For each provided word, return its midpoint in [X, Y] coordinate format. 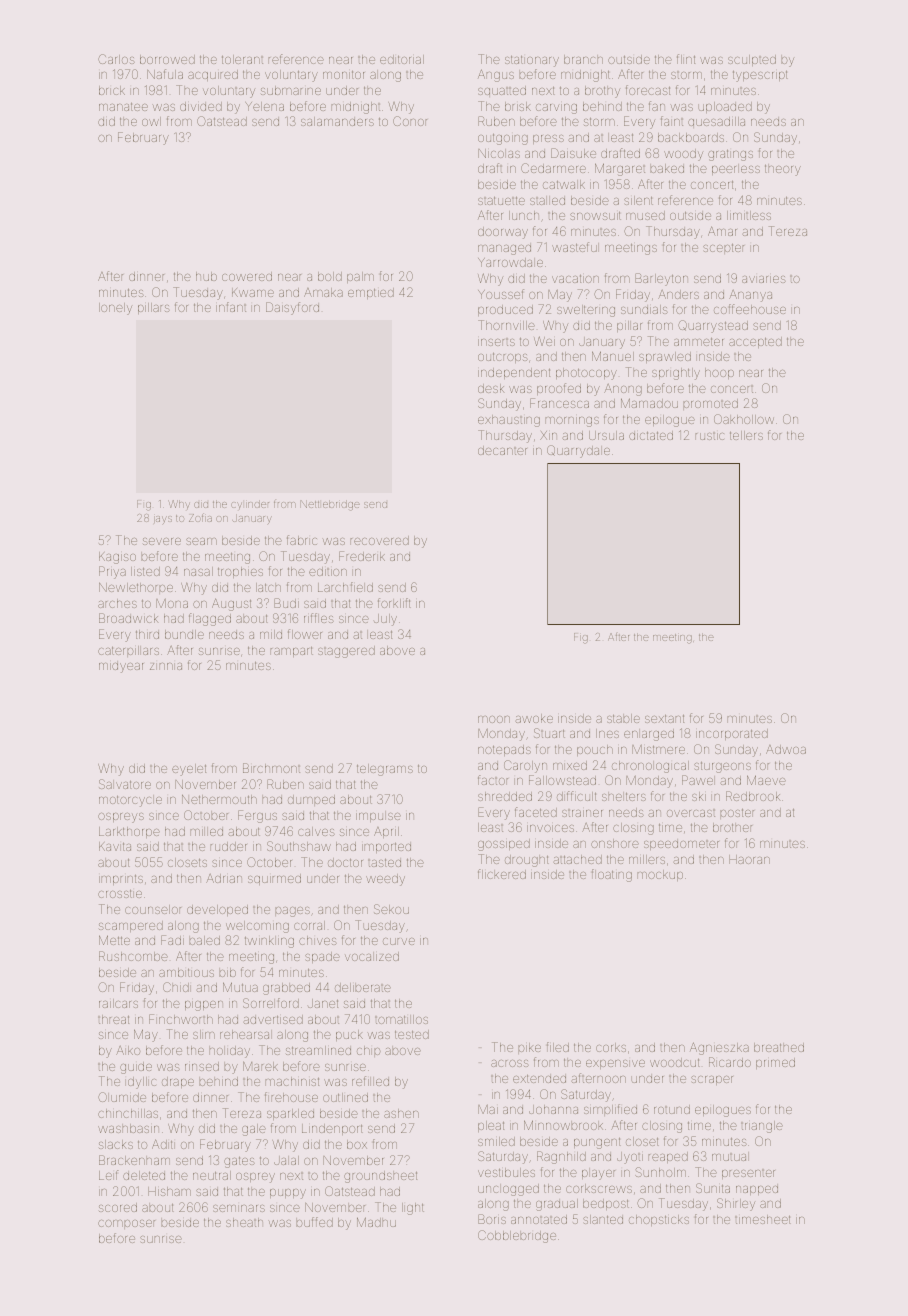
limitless [749, 215]
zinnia [166, 666]
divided [201, 106]
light [413, 1209]
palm [360, 277]
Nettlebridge [330, 505]
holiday [229, 1052]
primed [775, 1063]
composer [126, 1224]
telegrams [385, 770]
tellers [746, 435]
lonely [115, 309]
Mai [488, 1109]
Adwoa [786, 749]
